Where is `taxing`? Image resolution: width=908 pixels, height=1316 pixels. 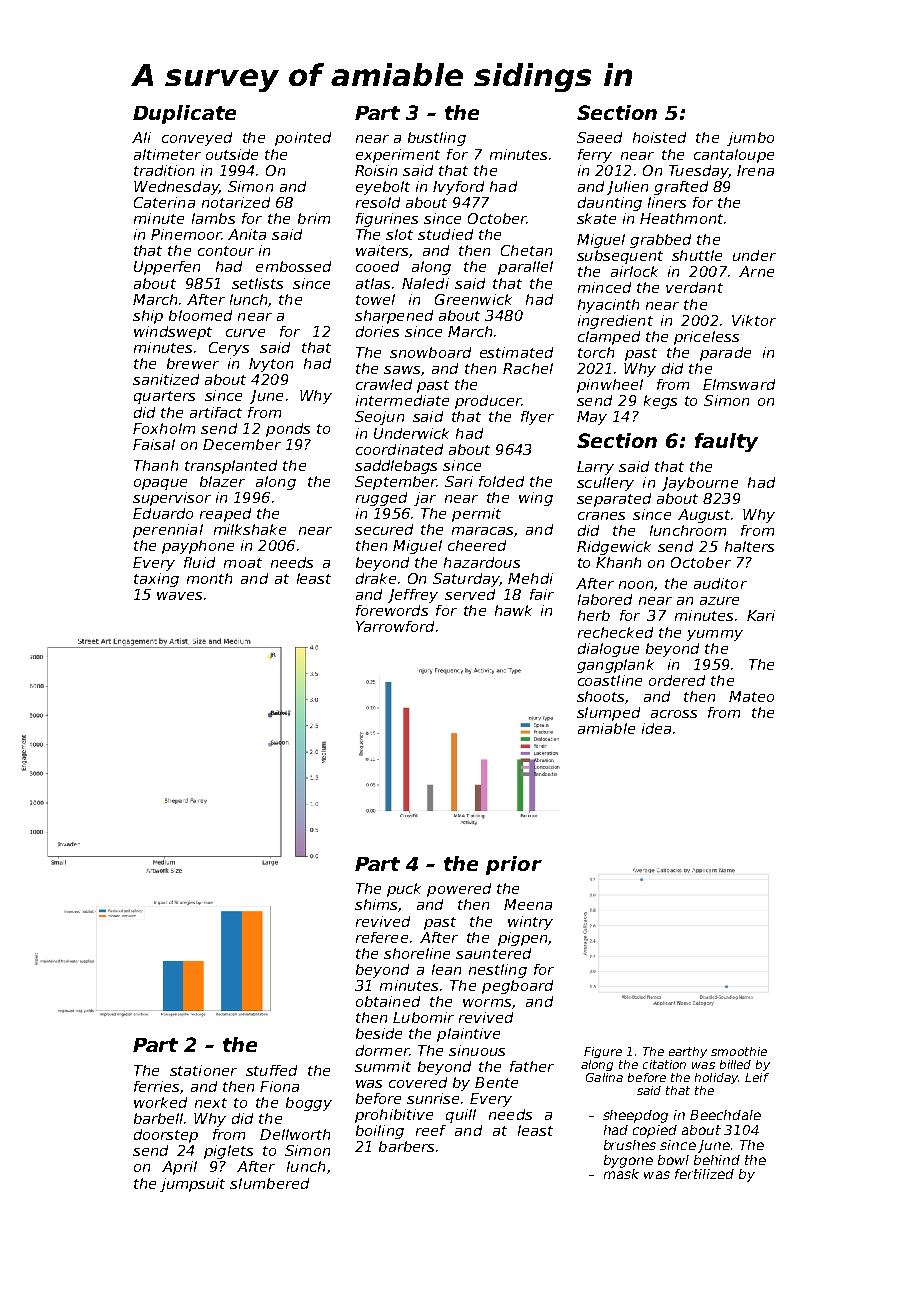 taxing is located at coordinates (156, 580).
